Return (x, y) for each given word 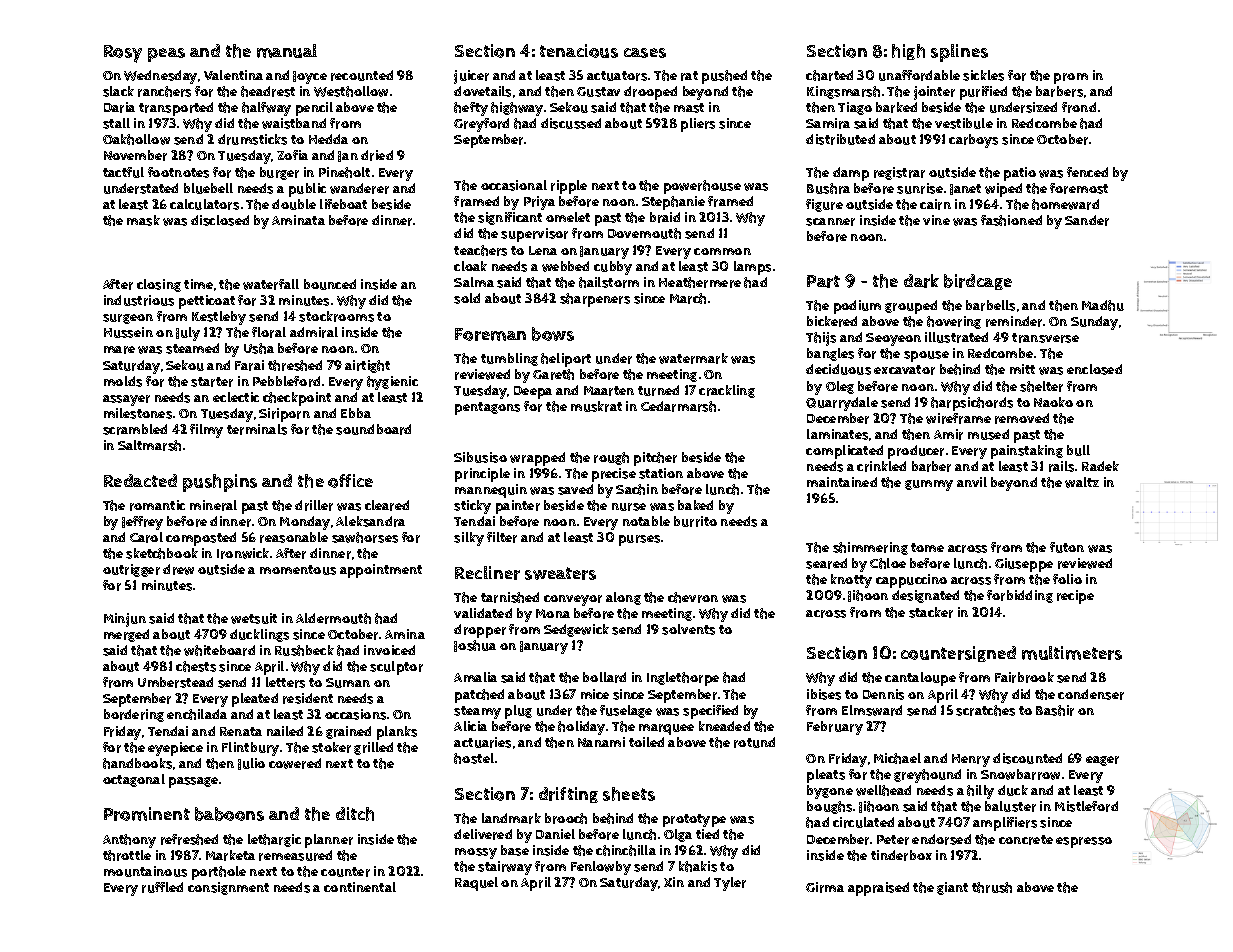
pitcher (655, 459)
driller (314, 505)
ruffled (162, 887)
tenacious (579, 51)
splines (959, 53)
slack (118, 91)
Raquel (476, 884)
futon (1067, 547)
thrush (992, 887)
